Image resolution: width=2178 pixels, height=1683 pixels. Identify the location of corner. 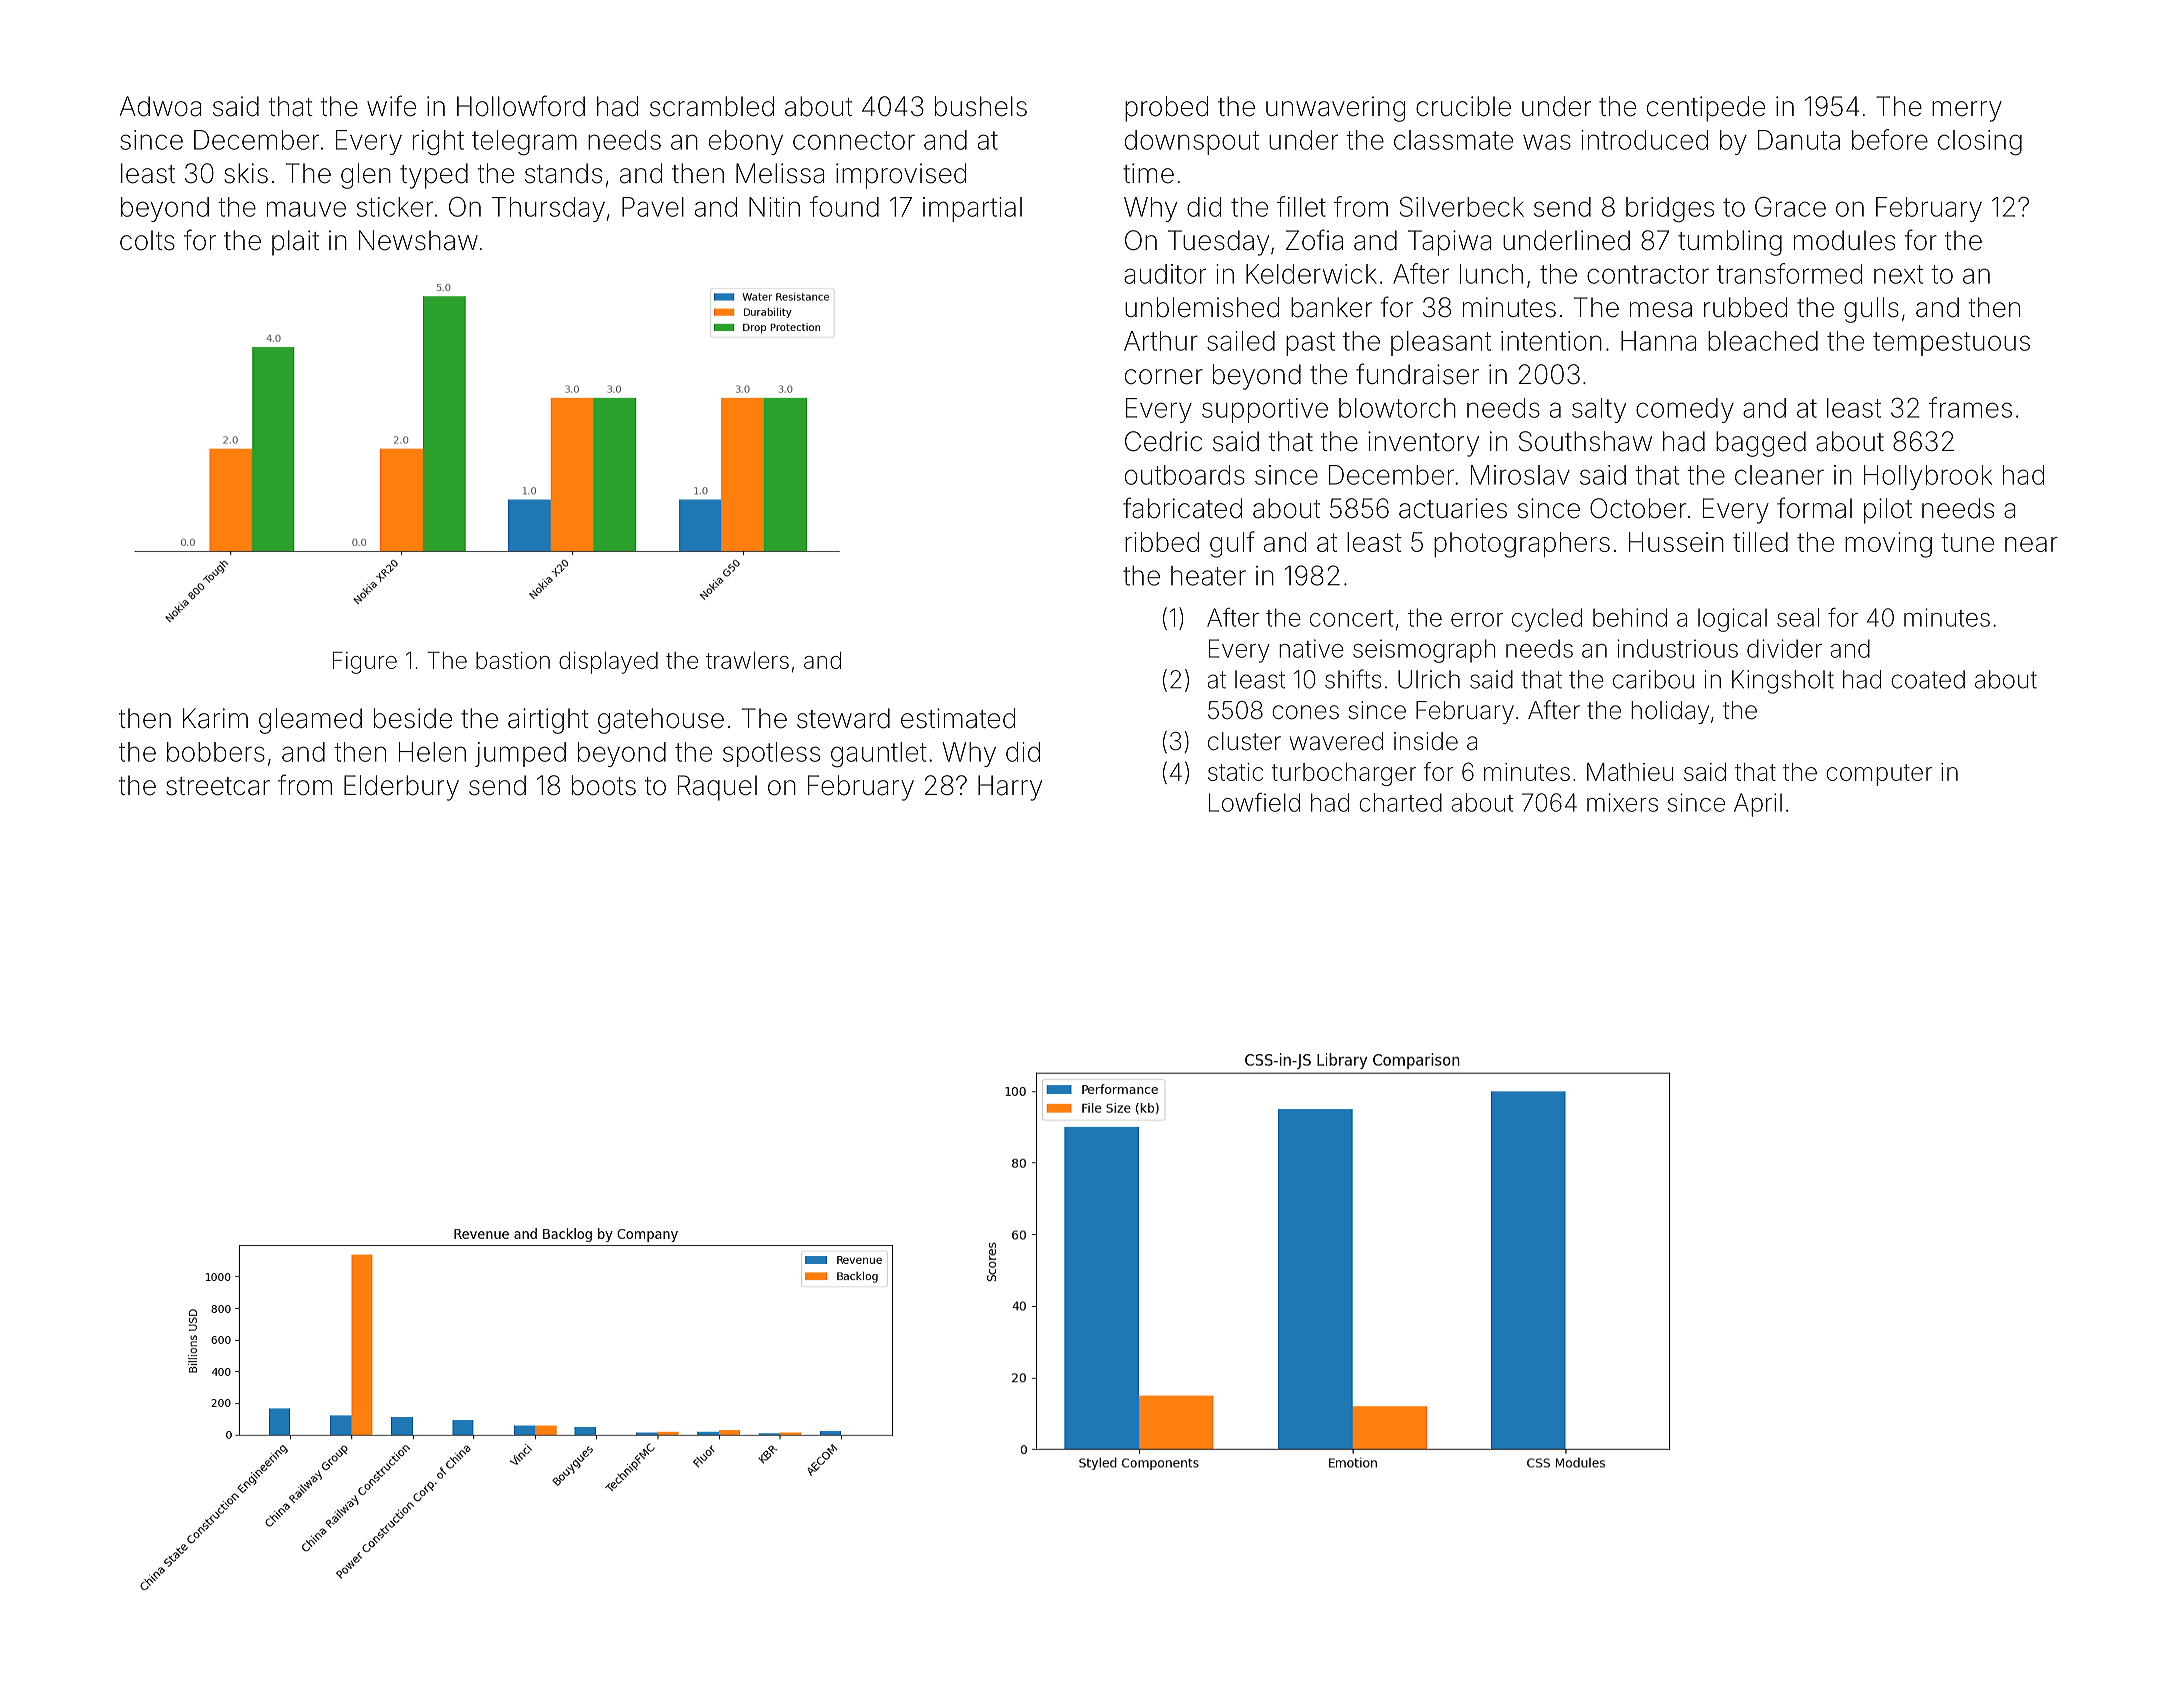
(1164, 377).
